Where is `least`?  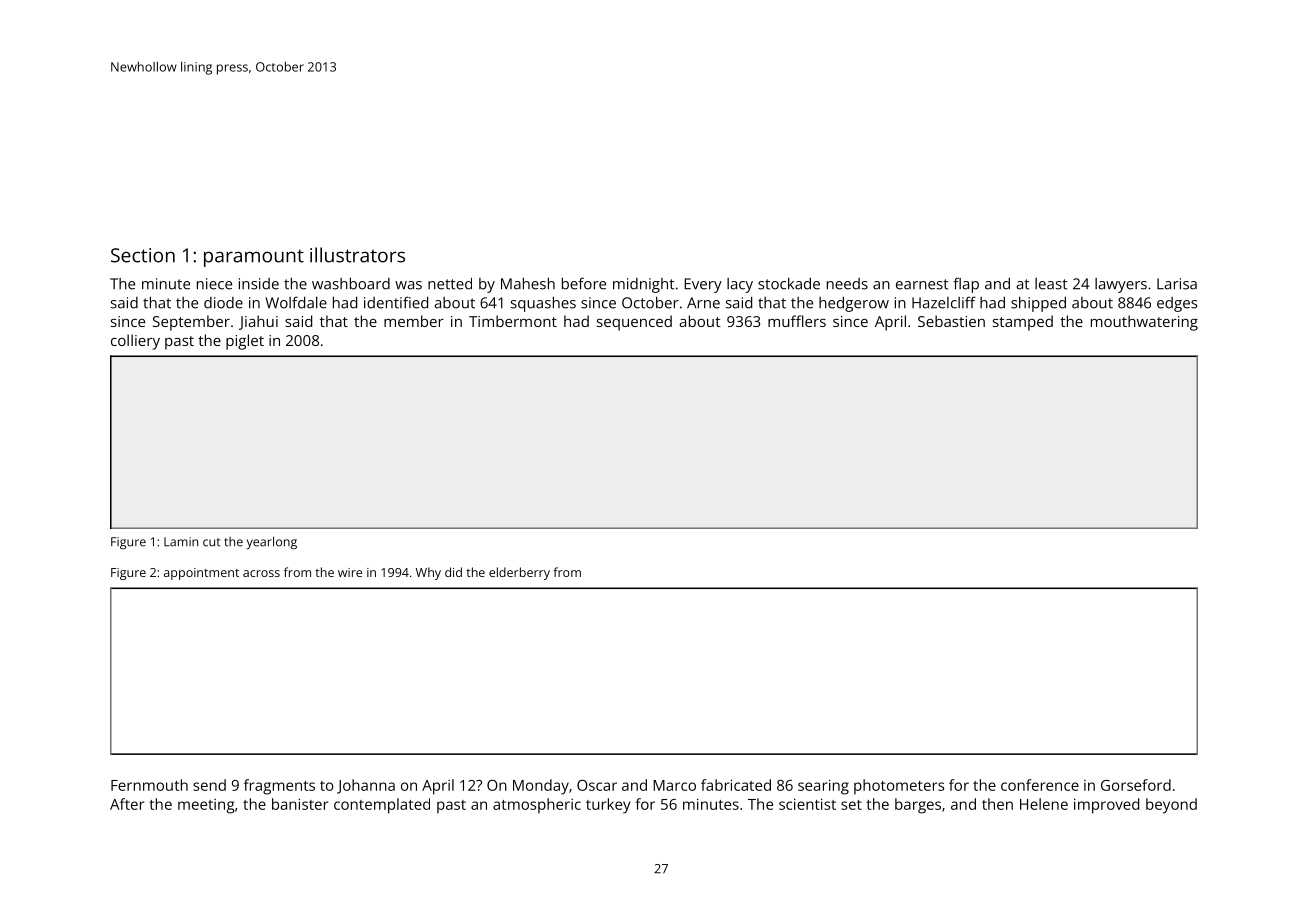 least is located at coordinates (1051, 284).
